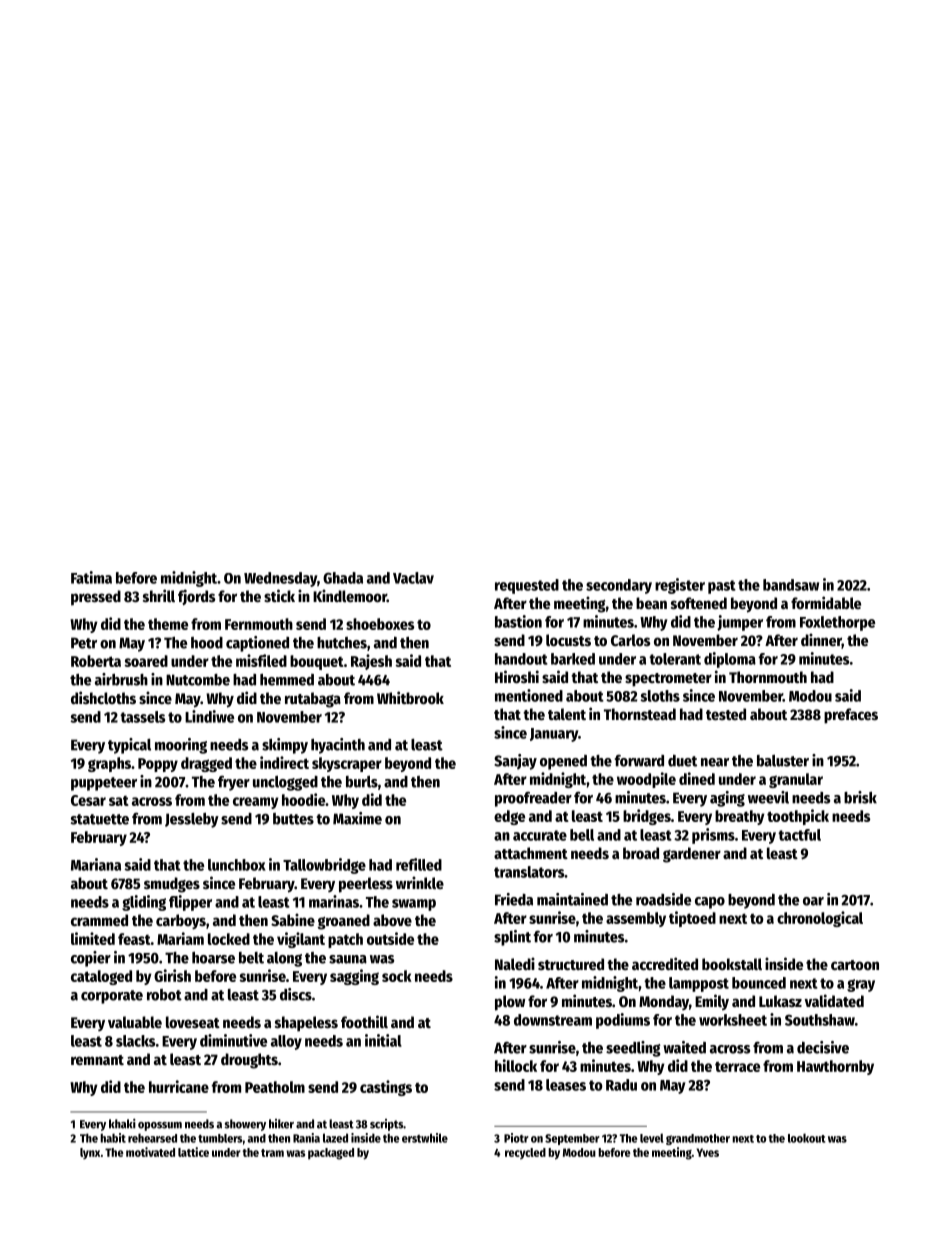 The image size is (952, 1233). Describe the element at coordinates (726, 714) in the screenshot. I see `tested` at that location.
